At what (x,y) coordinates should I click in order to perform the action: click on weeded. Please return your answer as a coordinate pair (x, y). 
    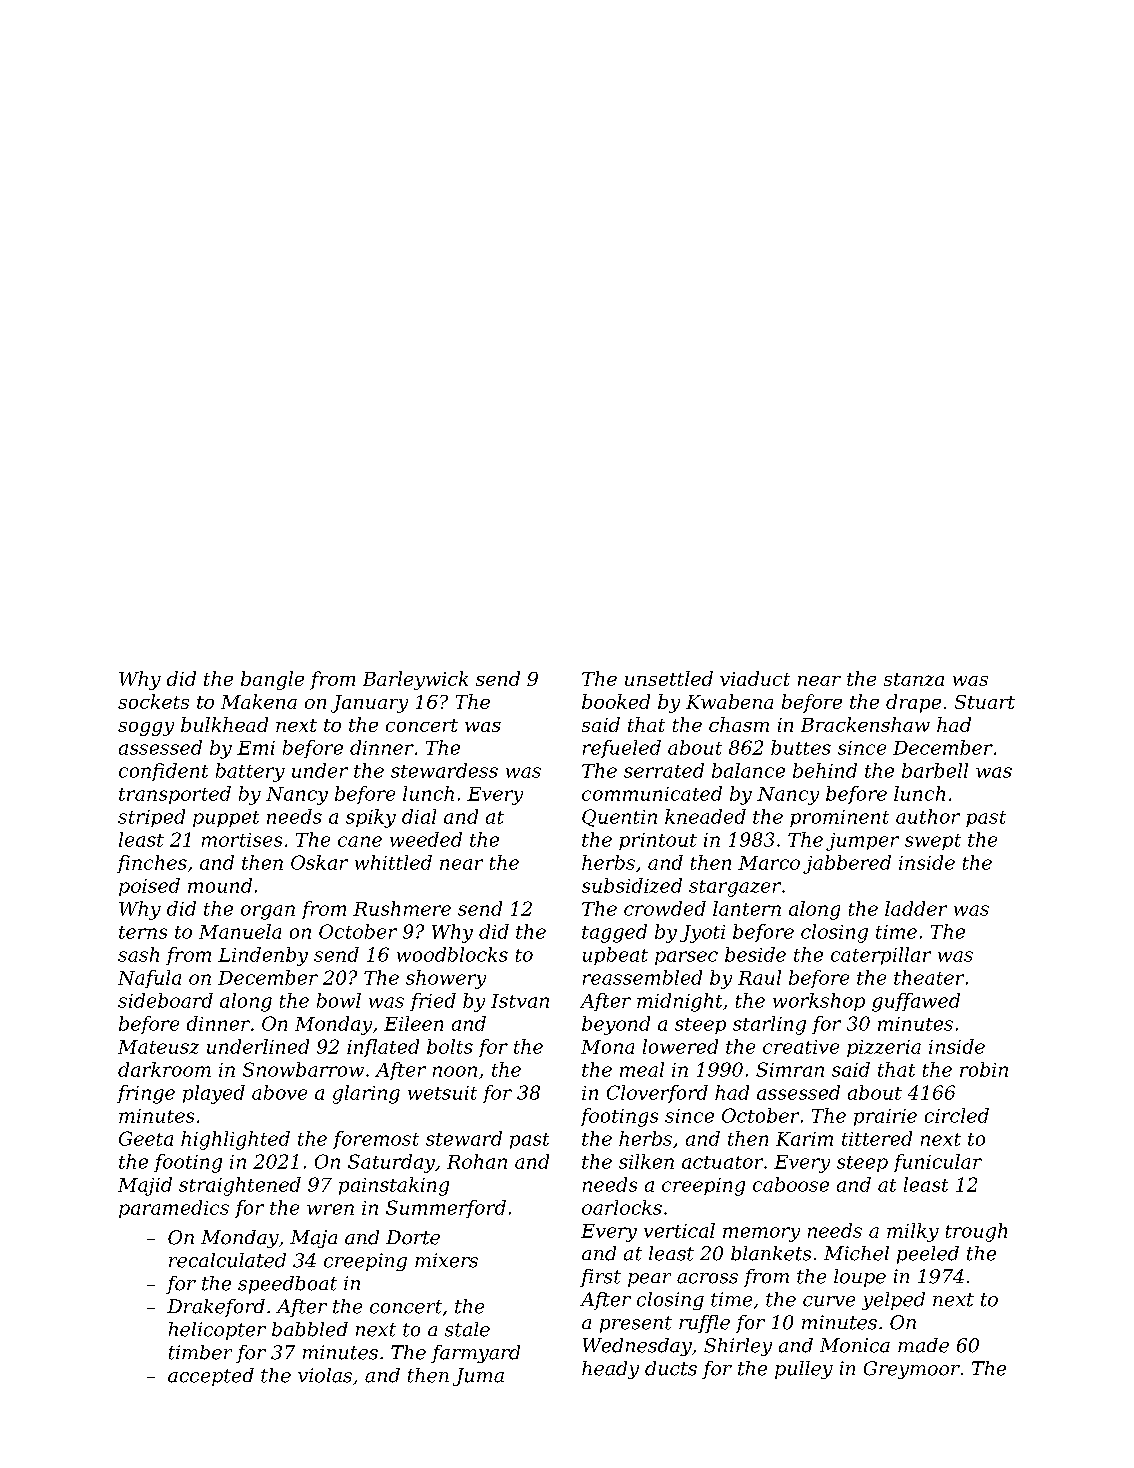
    Looking at the image, I should click on (426, 839).
